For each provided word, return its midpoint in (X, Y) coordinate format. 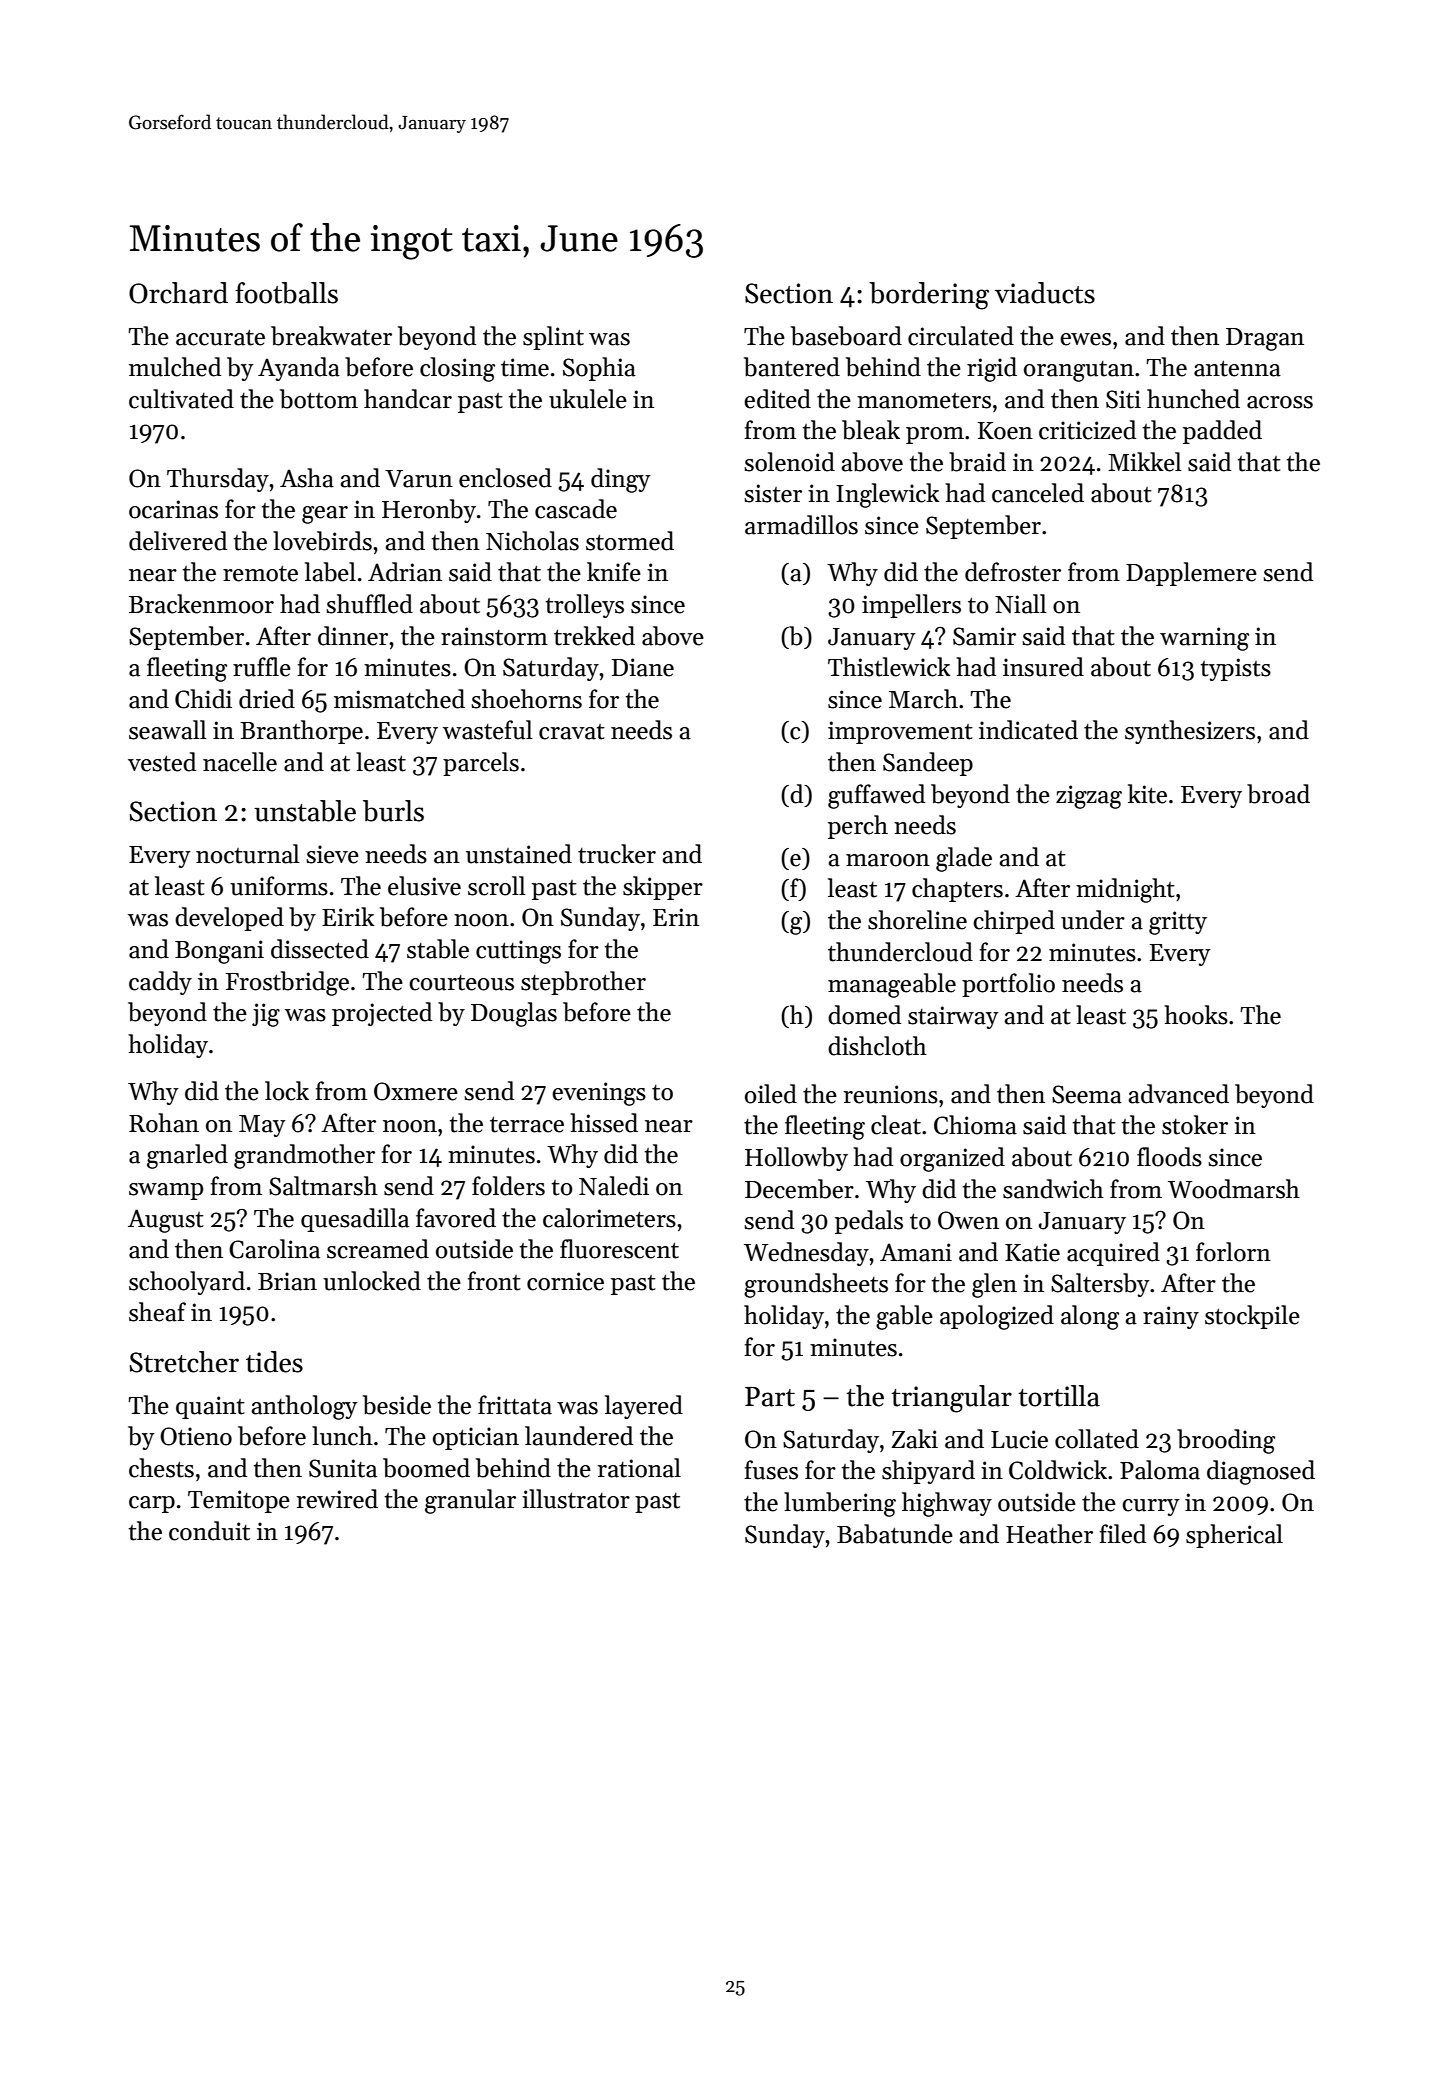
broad (1278, 794)
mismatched (399, 699)
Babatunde (895, 1534)
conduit (209, 1531)
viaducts (1045, 293)
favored (456, 1218)
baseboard (846, 336)
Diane (643, 667)
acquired (1113, 1254)
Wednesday (806, 1254)
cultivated (181, 399)
